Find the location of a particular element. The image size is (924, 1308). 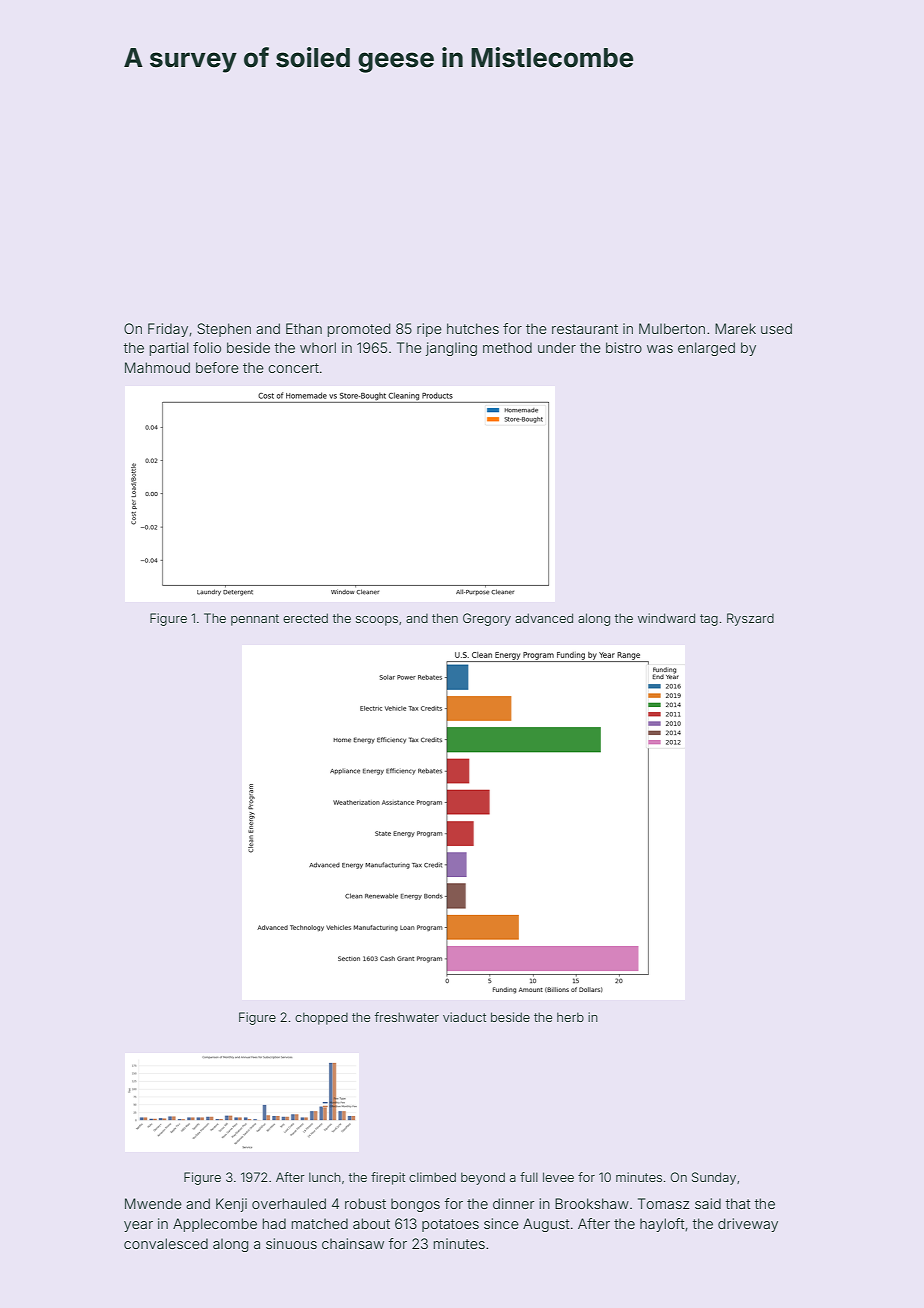

Stephen is located at coordinates (224, 330).
